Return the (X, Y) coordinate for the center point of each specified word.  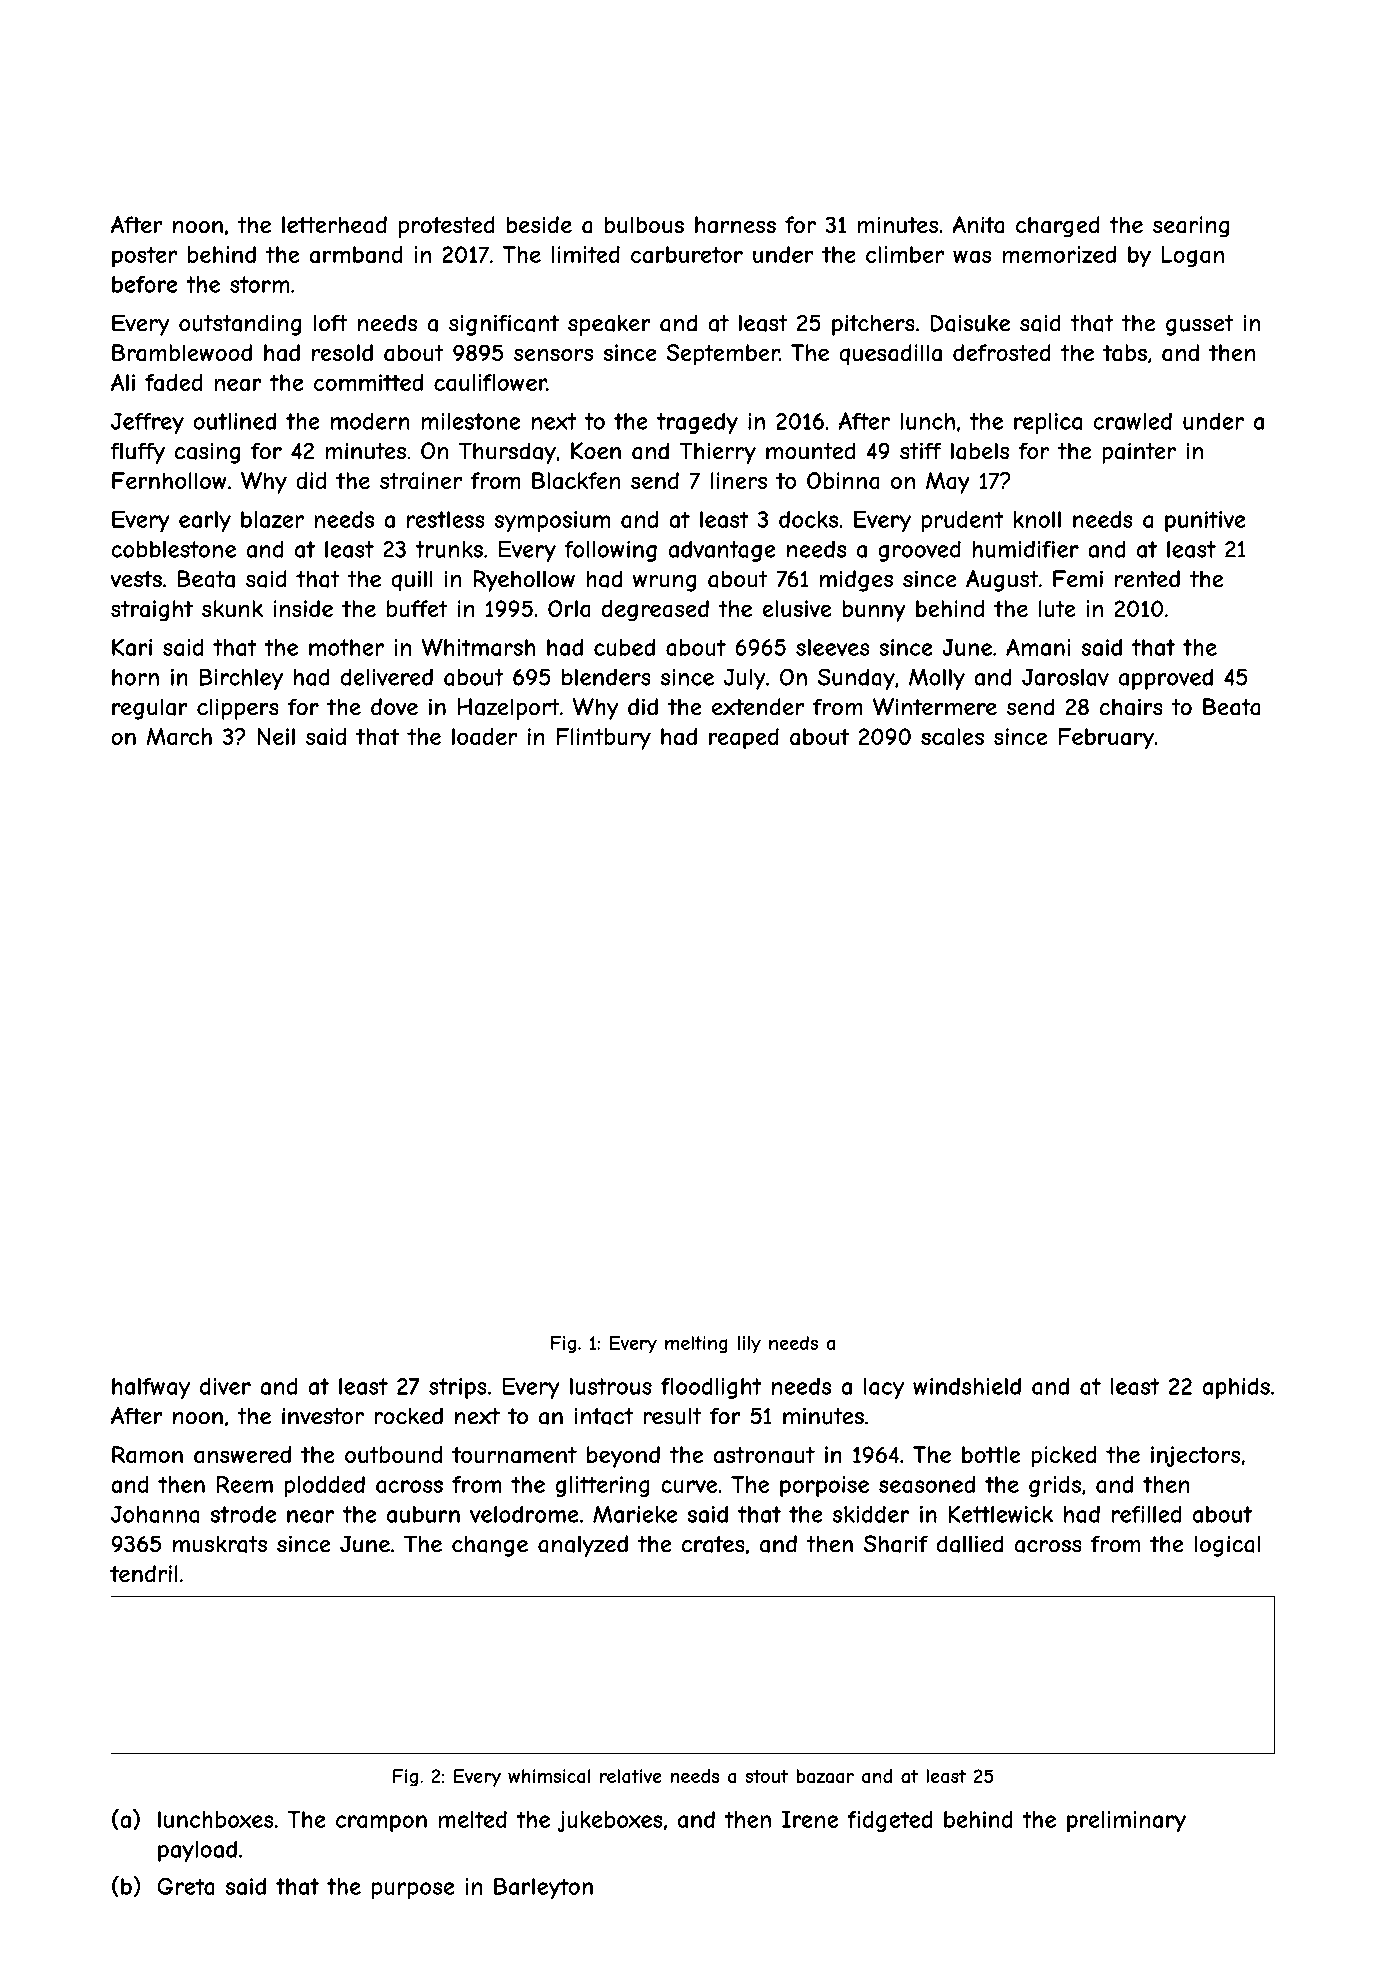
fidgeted (890, 1821)
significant (504, 325)
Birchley (241, 679)
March (179, 736)
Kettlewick (1001, 1514)
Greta (186, 1886)
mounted (811, 451)
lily (749, 1345)
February (1106, 739)
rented (1147, 579)
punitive (1205, 521)
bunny (874, 611)
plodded (324, 1486)
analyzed (583, 1546)
